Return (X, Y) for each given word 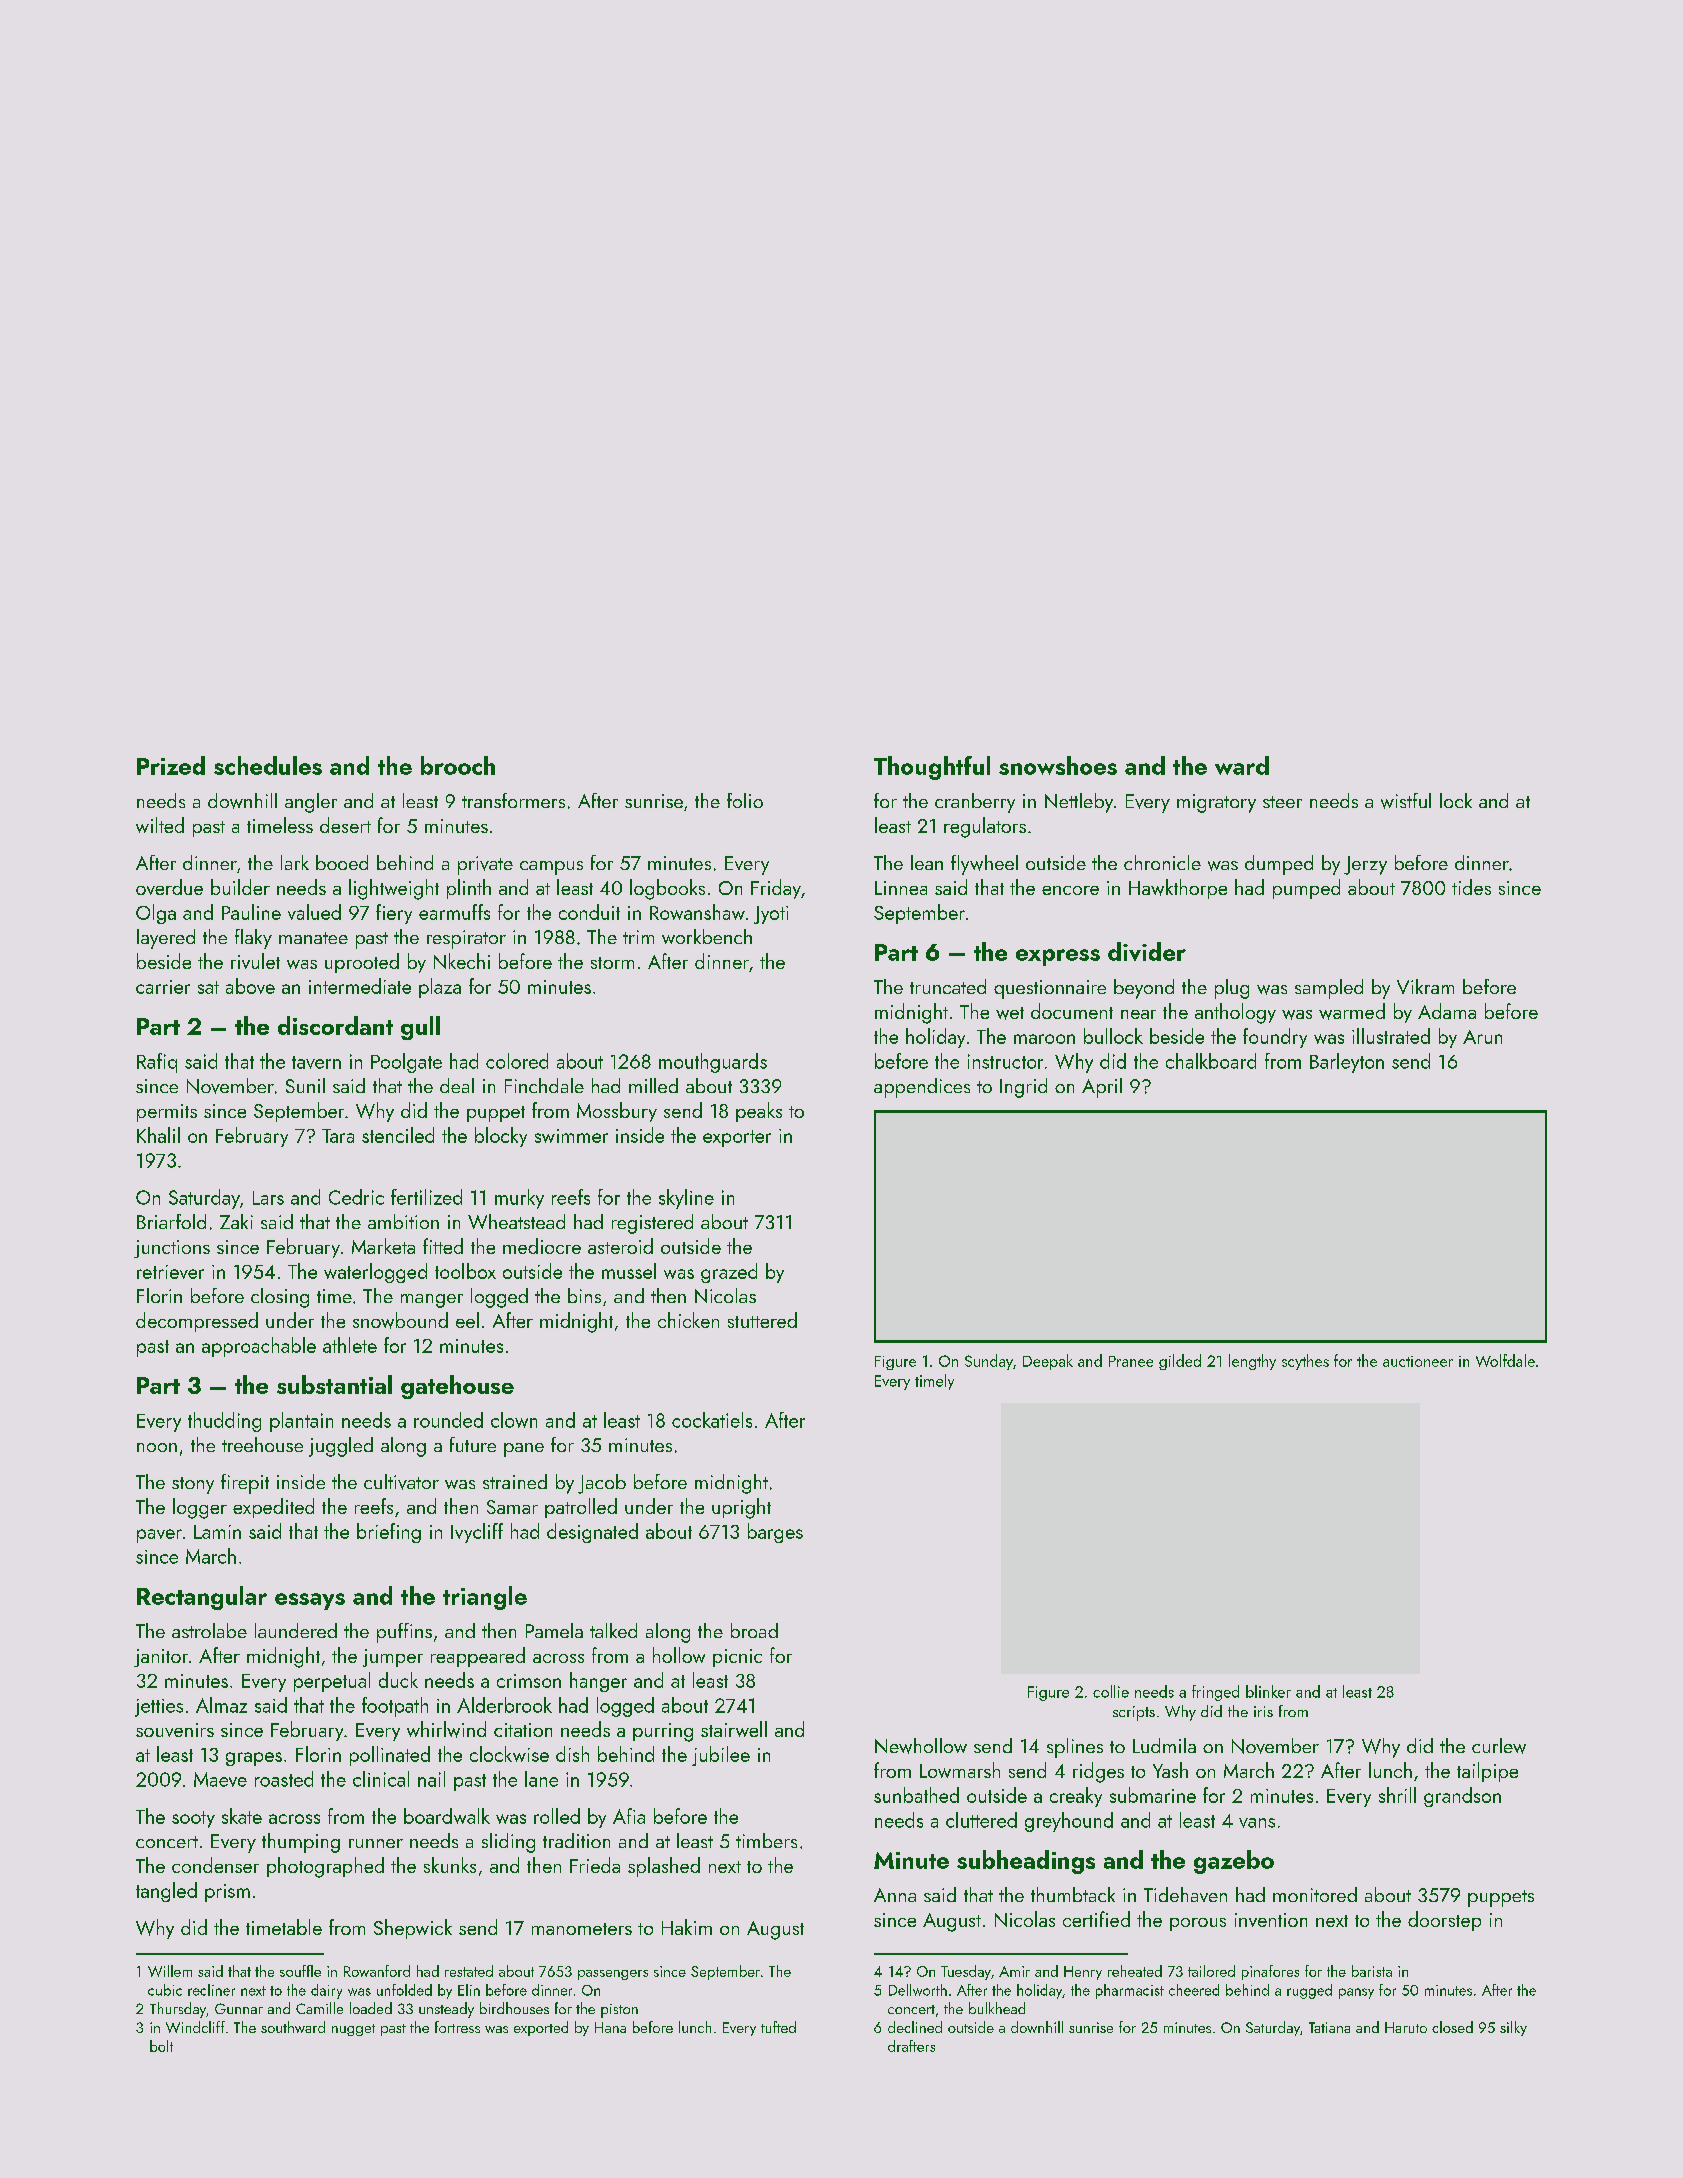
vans (1257, 1823)
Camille (319, 2008)
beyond (1144, 989)
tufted (778, 2027)
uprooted (362, 963)
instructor (1005, 1061)
